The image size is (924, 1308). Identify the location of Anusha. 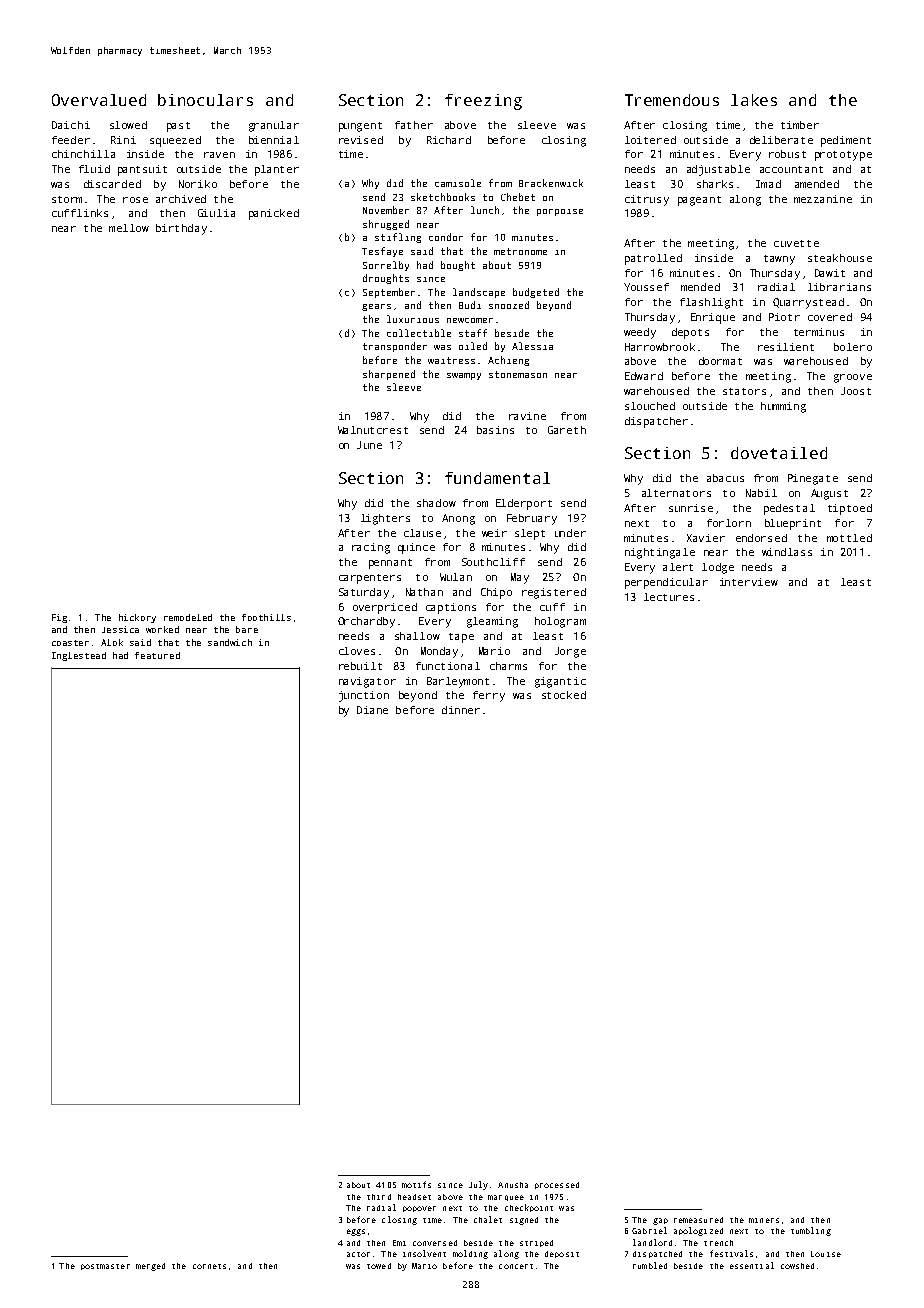
(513, 1185).
